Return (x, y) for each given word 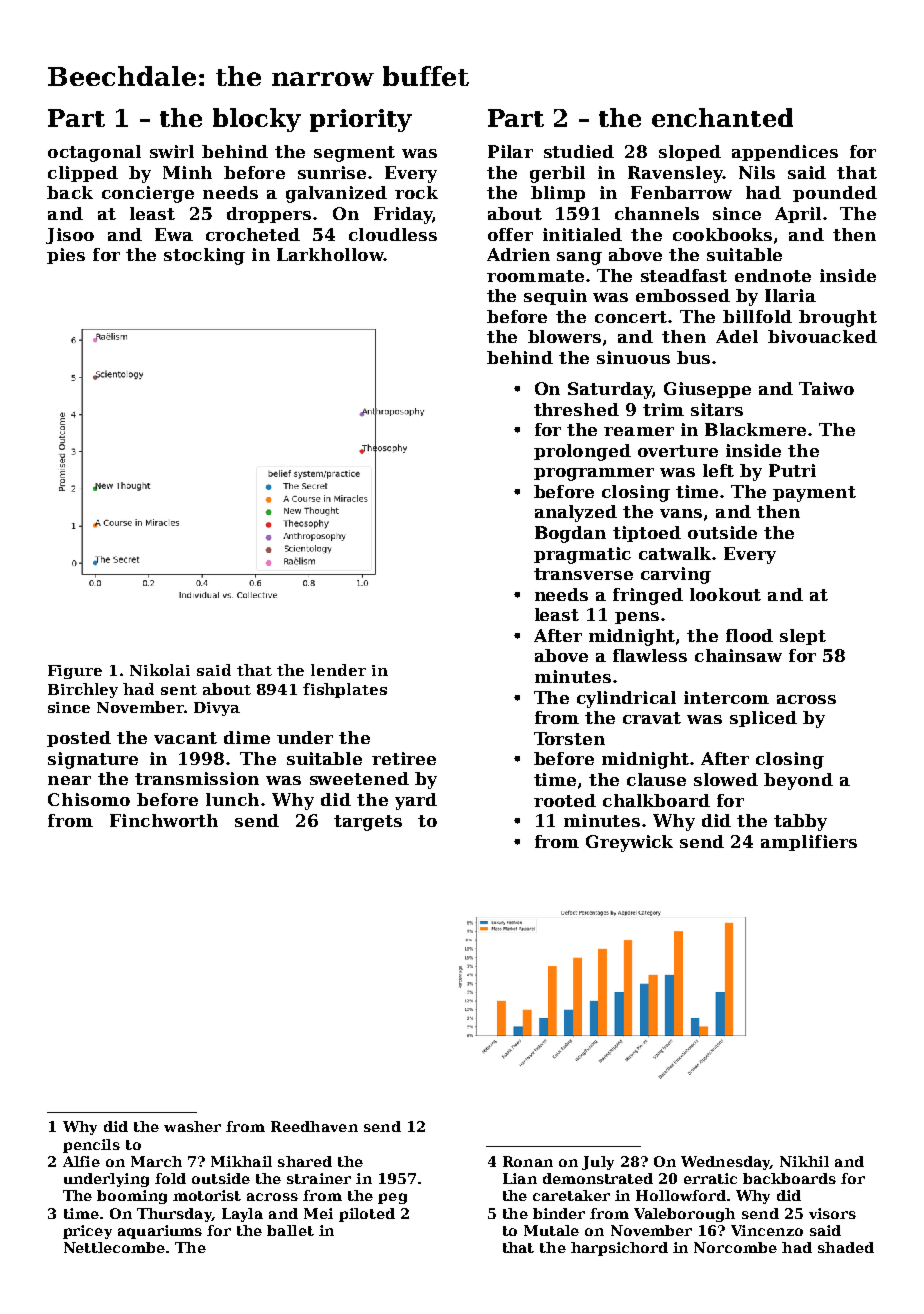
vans (681, 513)
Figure (75, 672)
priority (361, 120)
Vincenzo (767, 1230)
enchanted (722, 117)
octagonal (94, 153)
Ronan (528, 1161)
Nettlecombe (114, 1247)
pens (637, 618)
